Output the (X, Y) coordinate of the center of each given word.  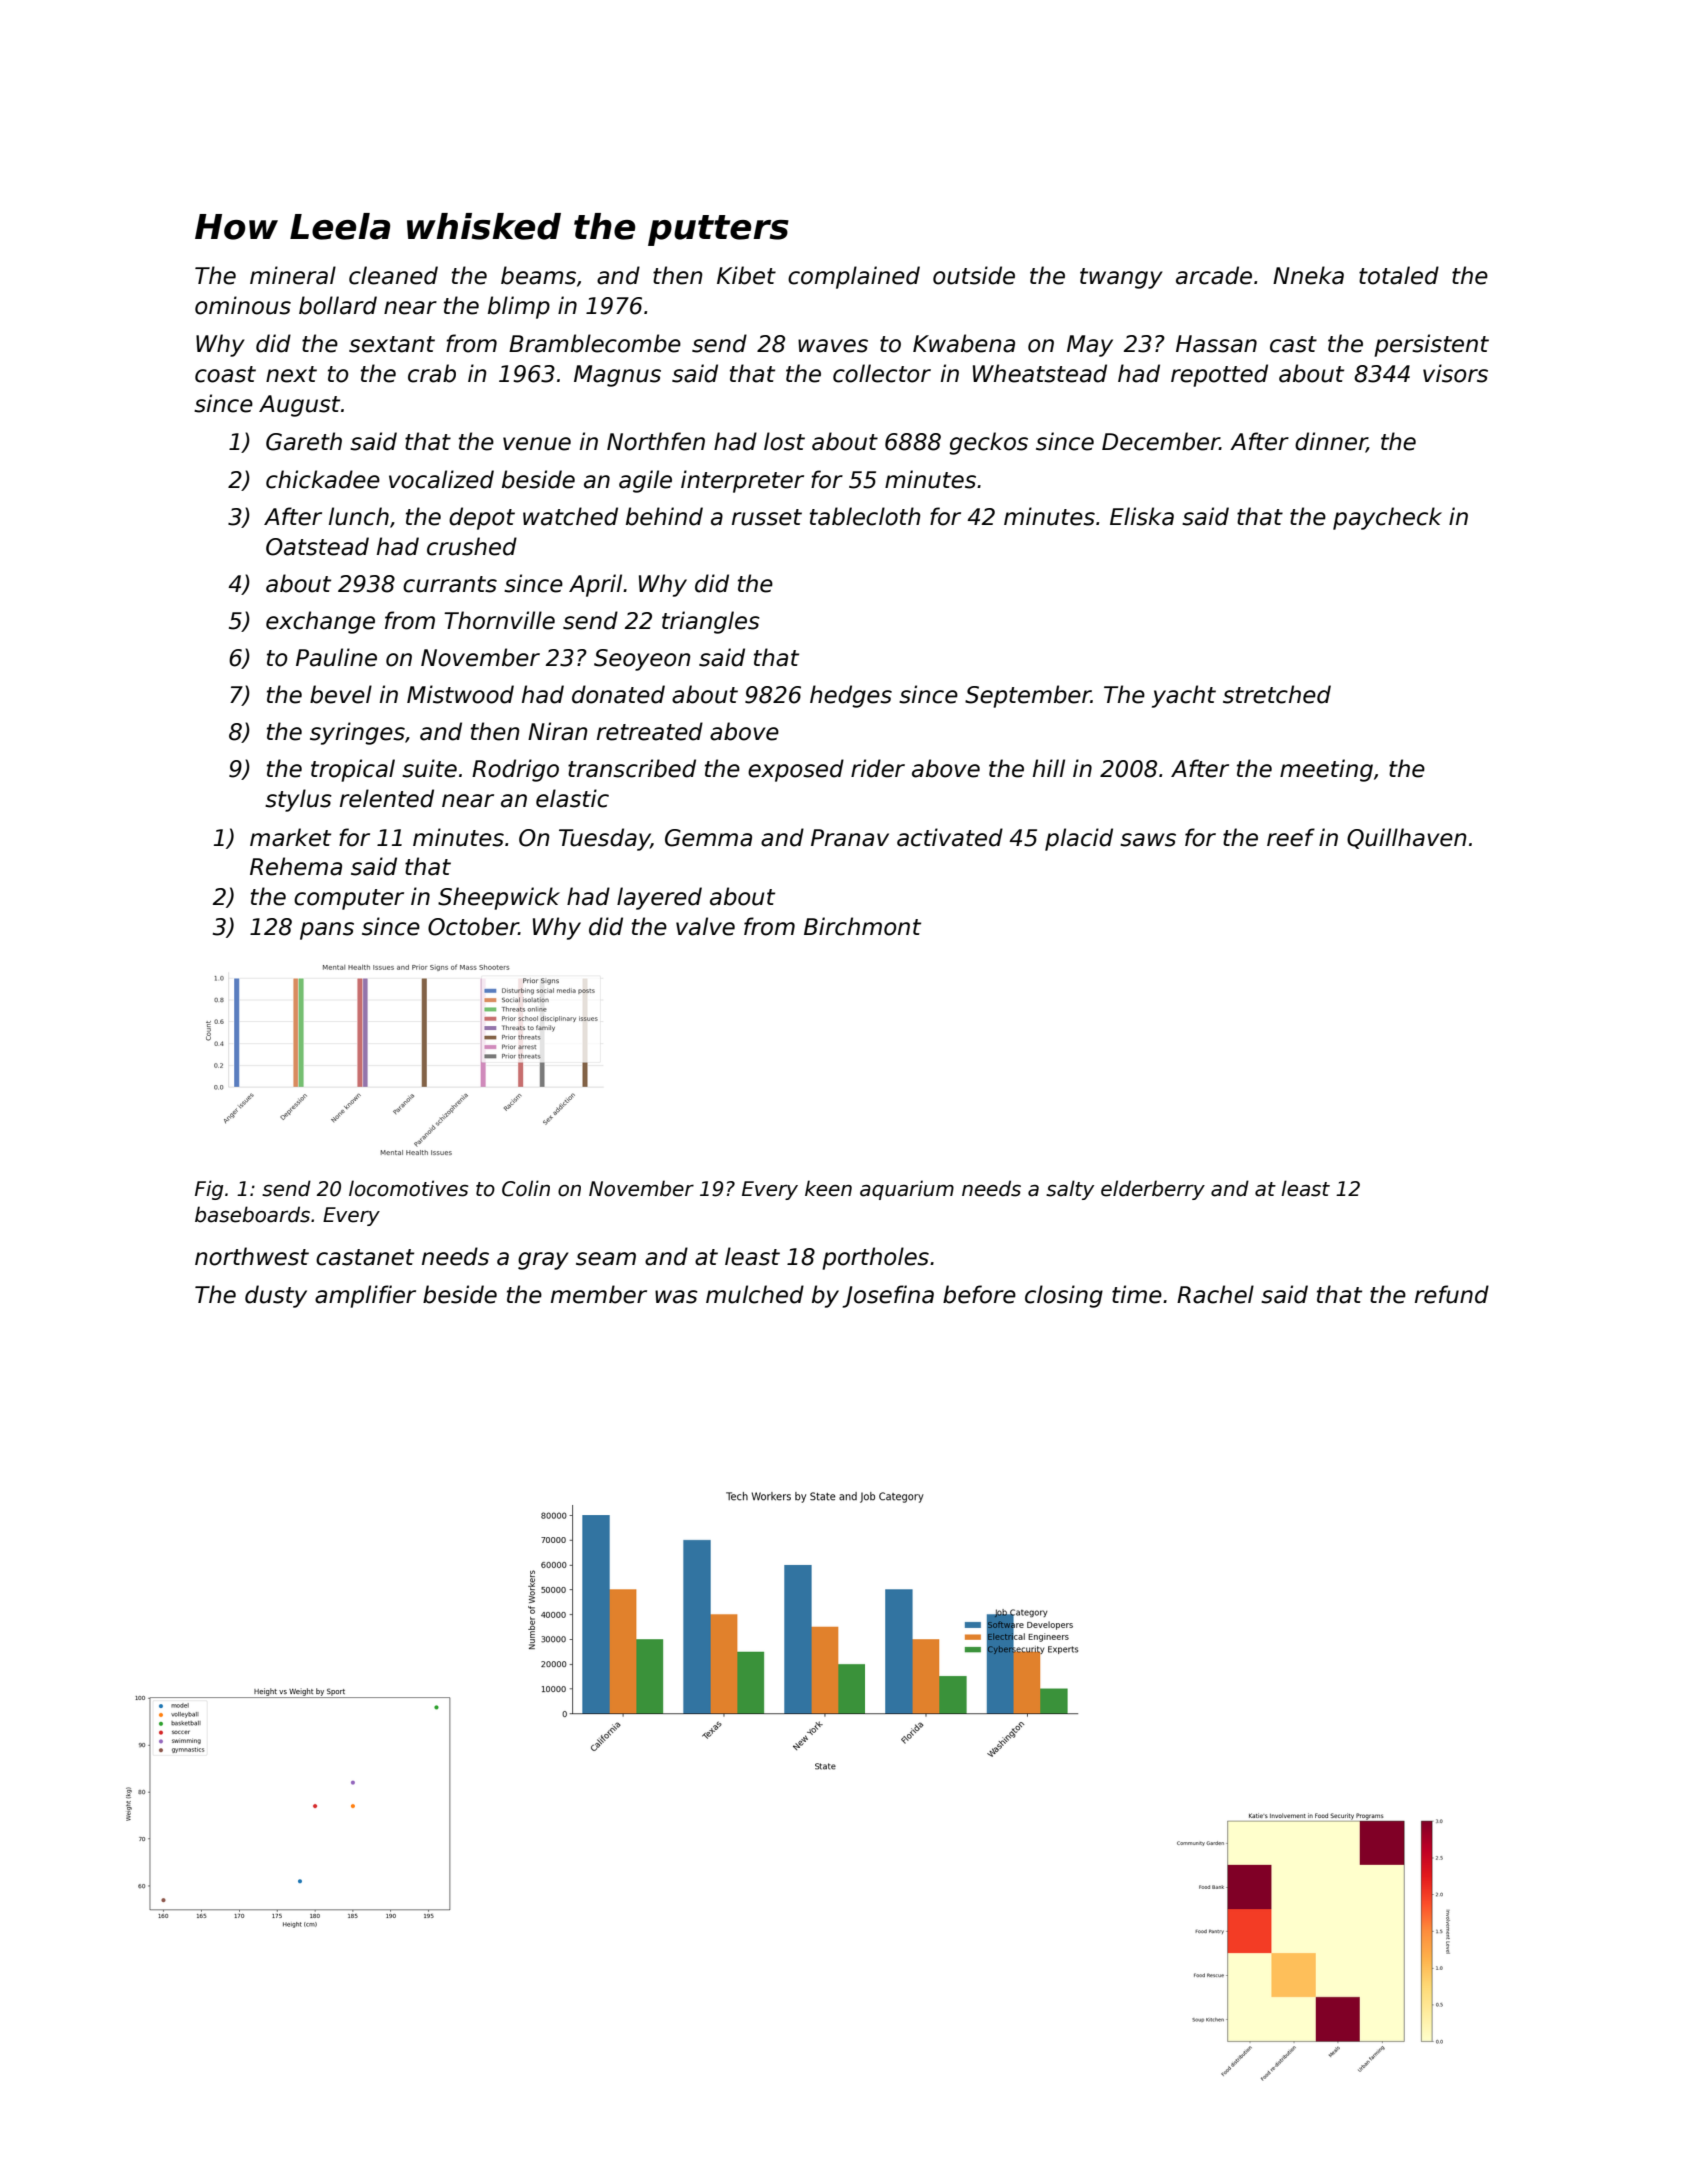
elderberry (1153, 1190)
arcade (1214, 275)
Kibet (746, 275)
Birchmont (862, 926)
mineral (293, 275)
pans (327, 931)
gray (543, 1261)
